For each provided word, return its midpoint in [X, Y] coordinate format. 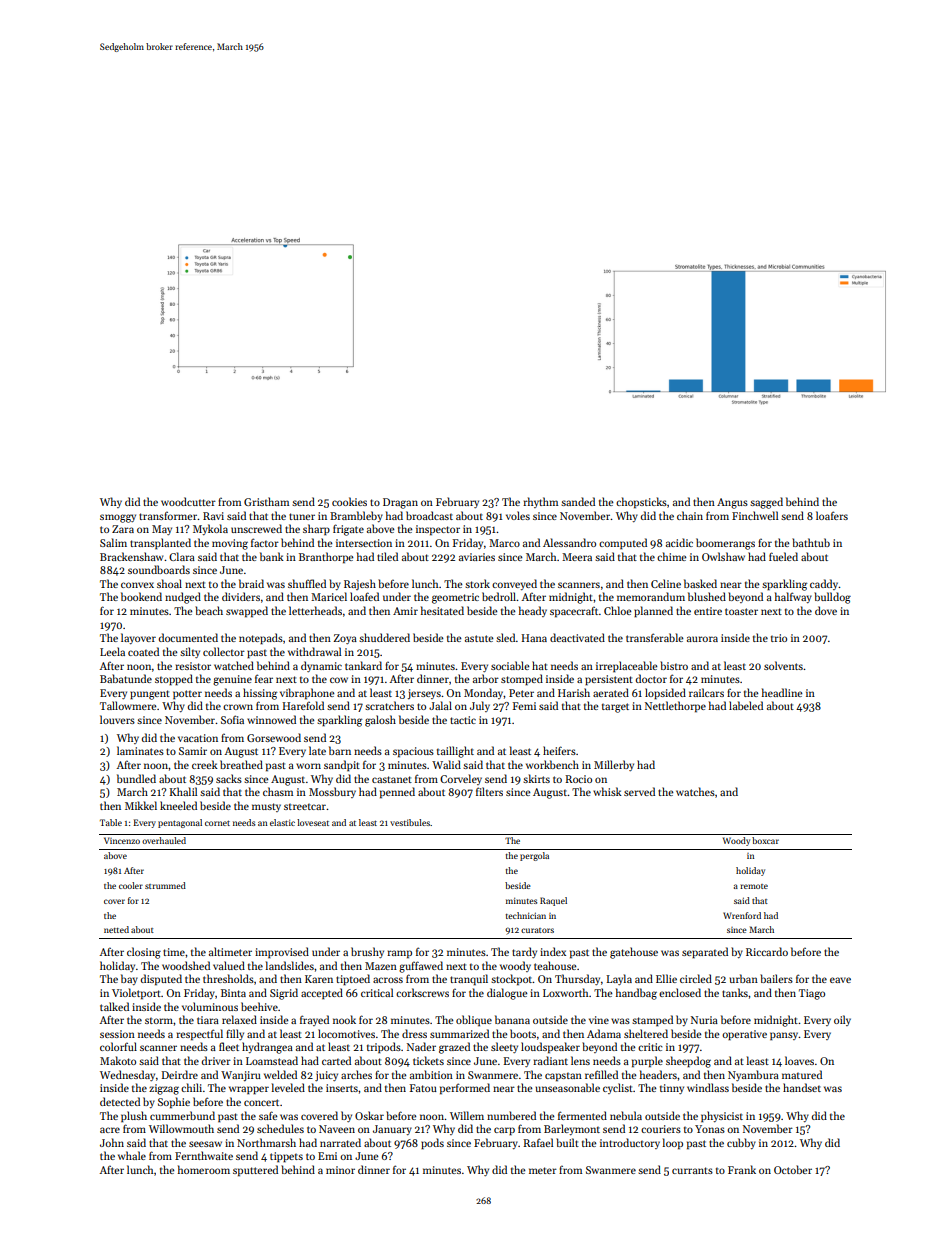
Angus [732, 503]
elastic [282, 822]
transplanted [160, 544]
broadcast [429, 515]
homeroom [204, 1169]
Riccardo [767, 951]
